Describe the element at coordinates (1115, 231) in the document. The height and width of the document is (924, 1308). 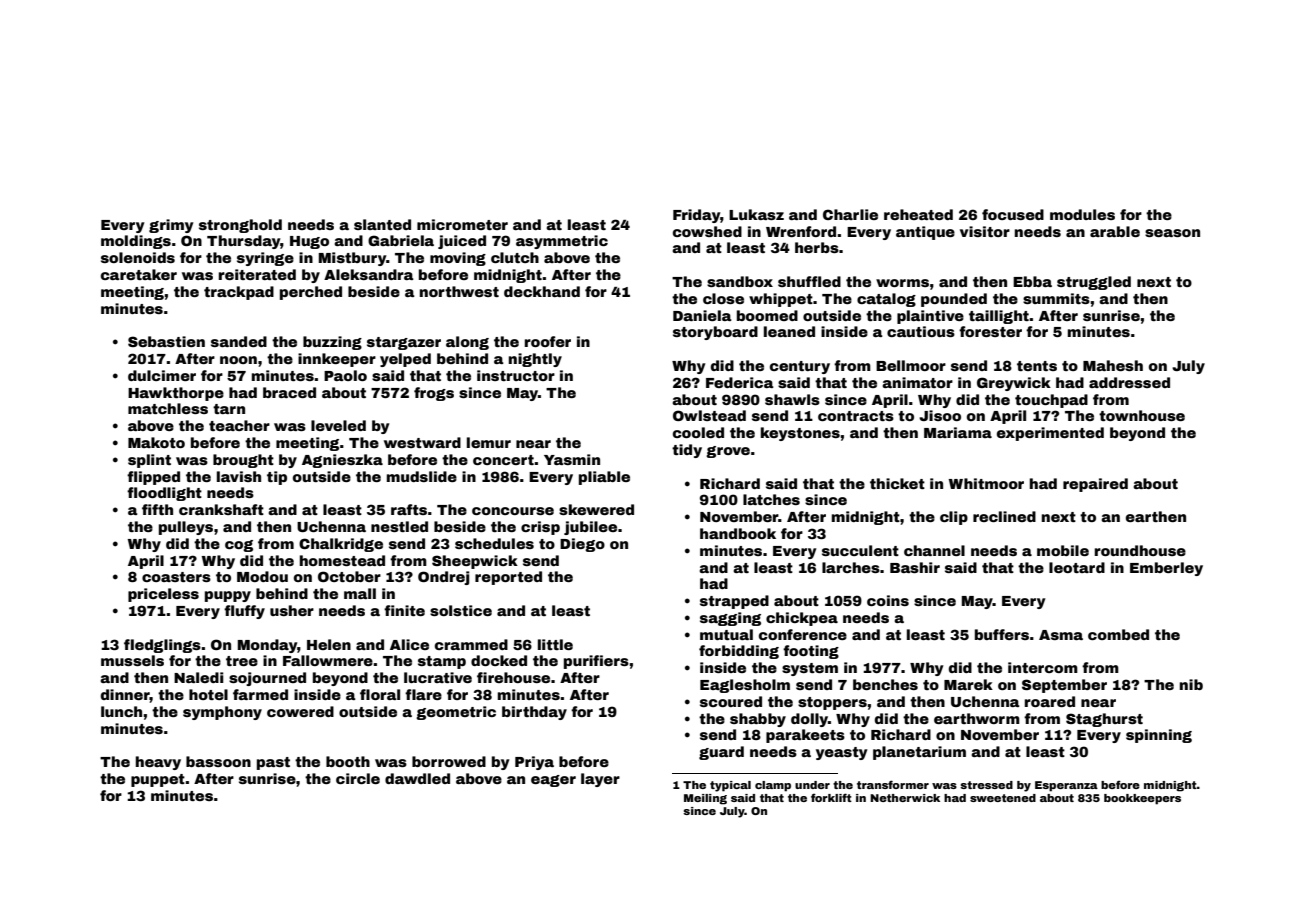
I see `arable` at that location.
